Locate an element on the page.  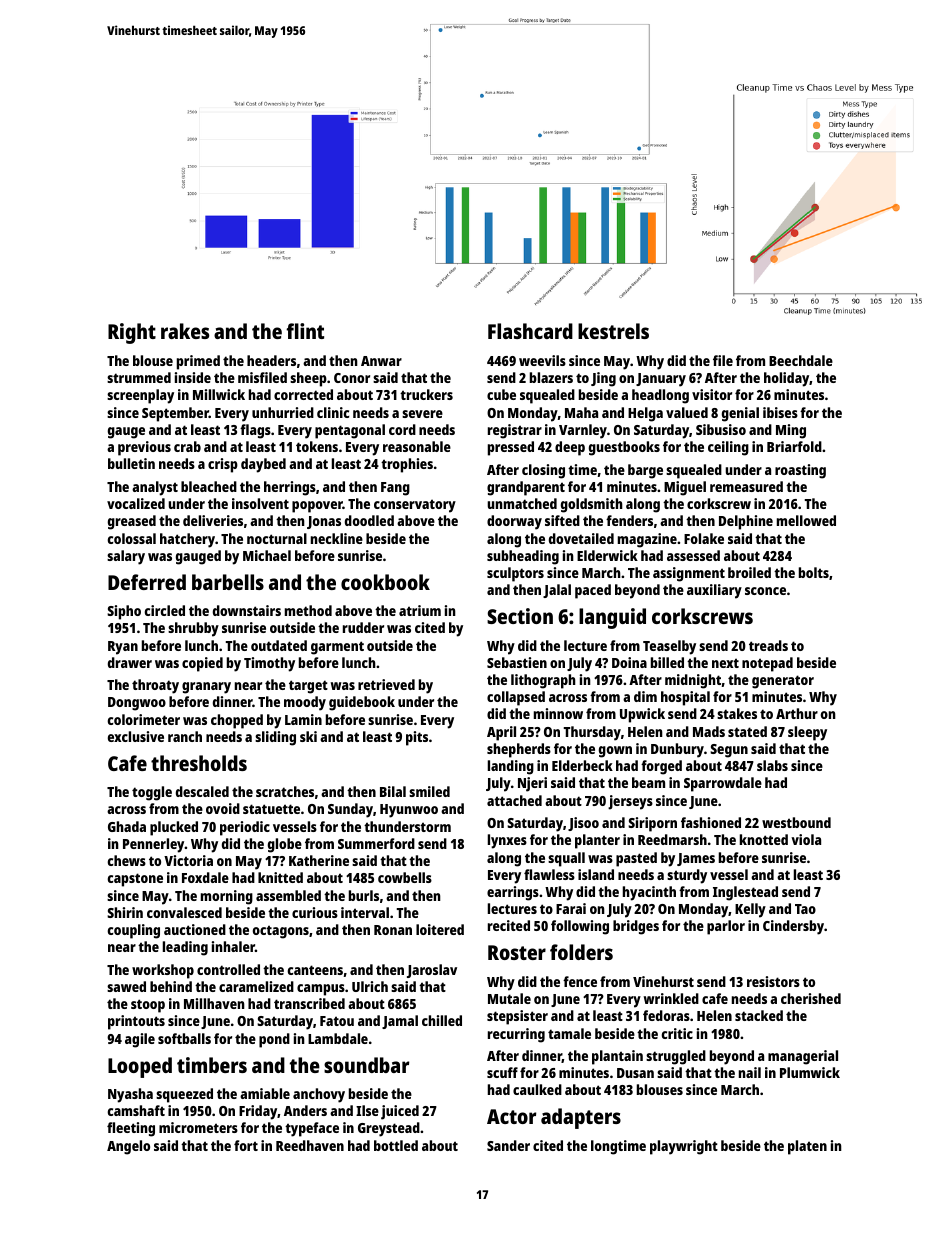
Flashcard is located at coordinates (530, 331).
